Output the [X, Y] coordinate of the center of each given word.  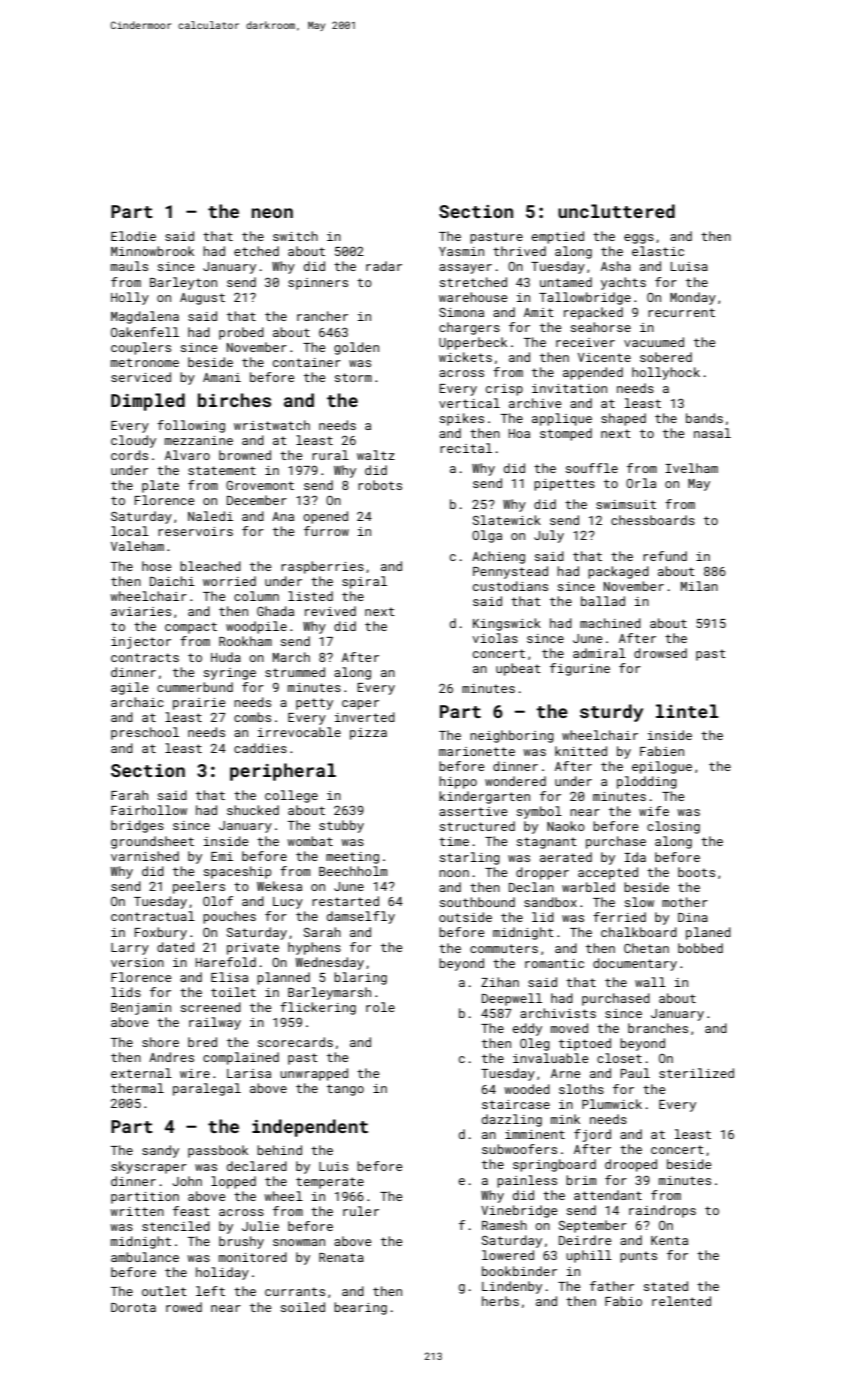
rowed [184, 1307]
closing [673, 827]
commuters [504, 948]
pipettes [564, 485]
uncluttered [616, 211]
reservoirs [195, 531]
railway [215, 1023]
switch [295, 236]
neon [272, 213]
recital [466, 448]
